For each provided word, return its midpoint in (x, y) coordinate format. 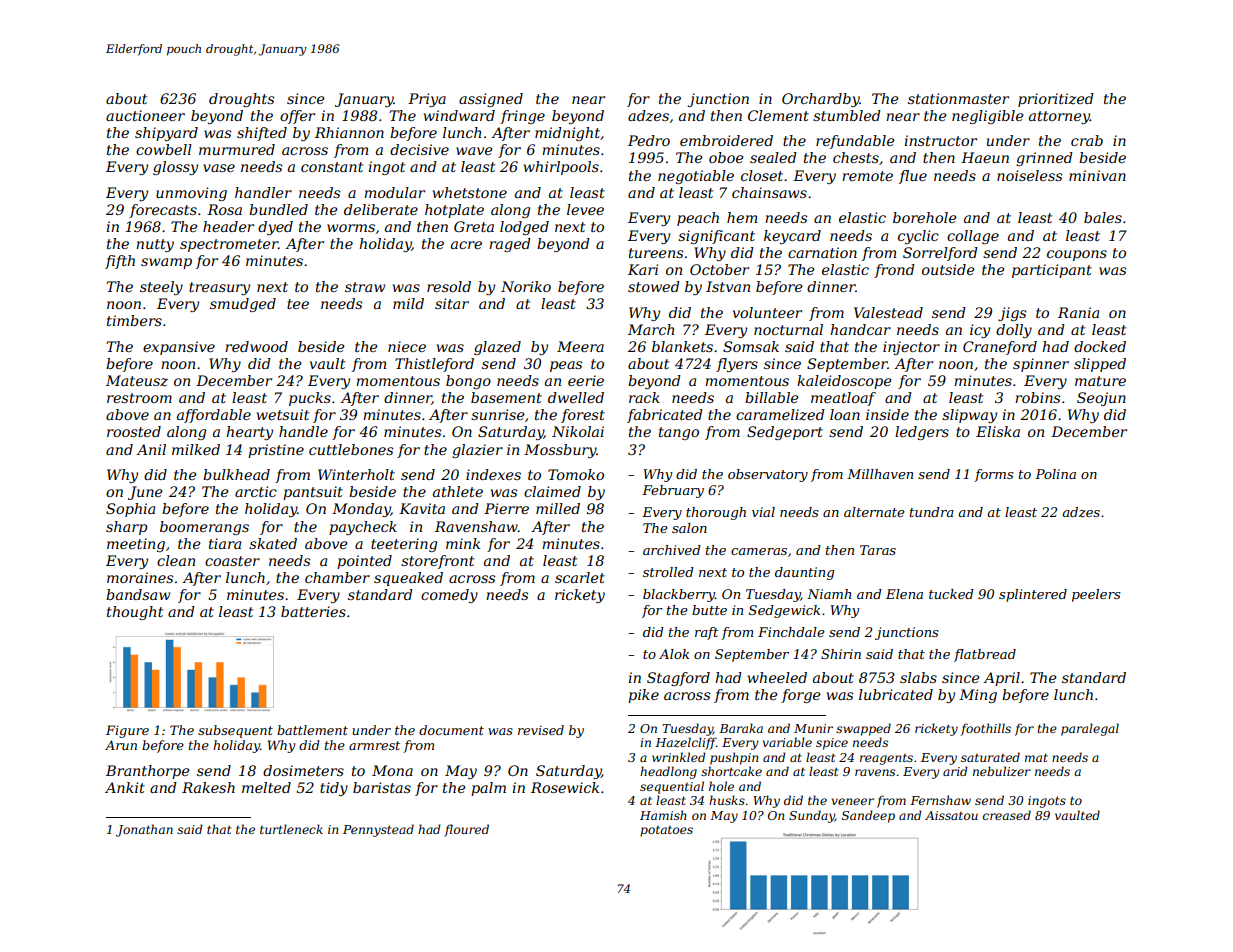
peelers (1096, 595)
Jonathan (144, 830)
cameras (759, 551)
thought (135, 613)
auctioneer (145, 115)
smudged (243, 305)
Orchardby (821, 100)
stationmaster (958, 98)
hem (742, 217)
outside (948, 269)
